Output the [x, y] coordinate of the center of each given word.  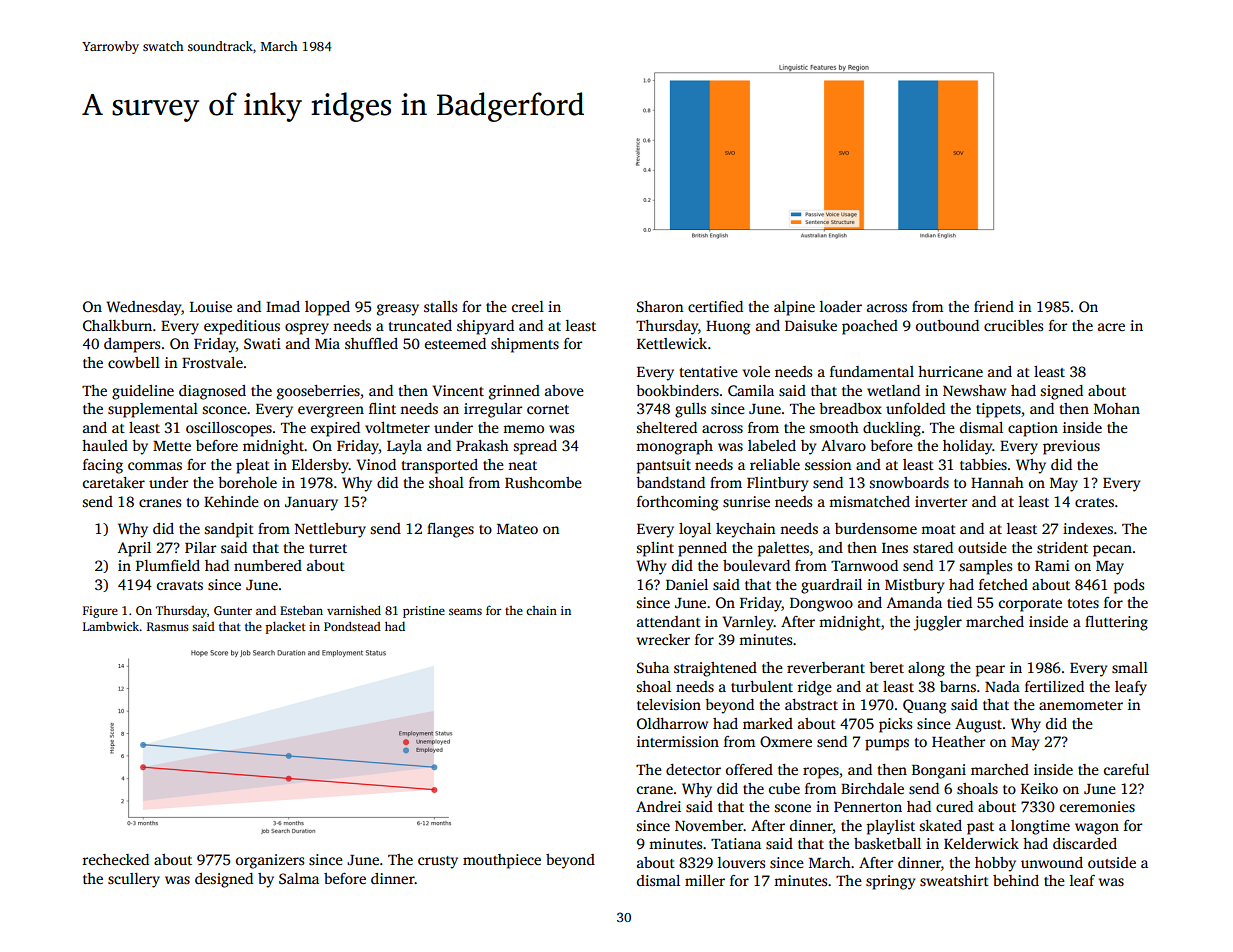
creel [528, 306]
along [926, 669]
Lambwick [111, 626]
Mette [172, 446]
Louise [211, 306]
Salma [299, 878]
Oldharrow [672, 723]
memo [523, 429]
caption [1033, 429]
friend [994, 306]
